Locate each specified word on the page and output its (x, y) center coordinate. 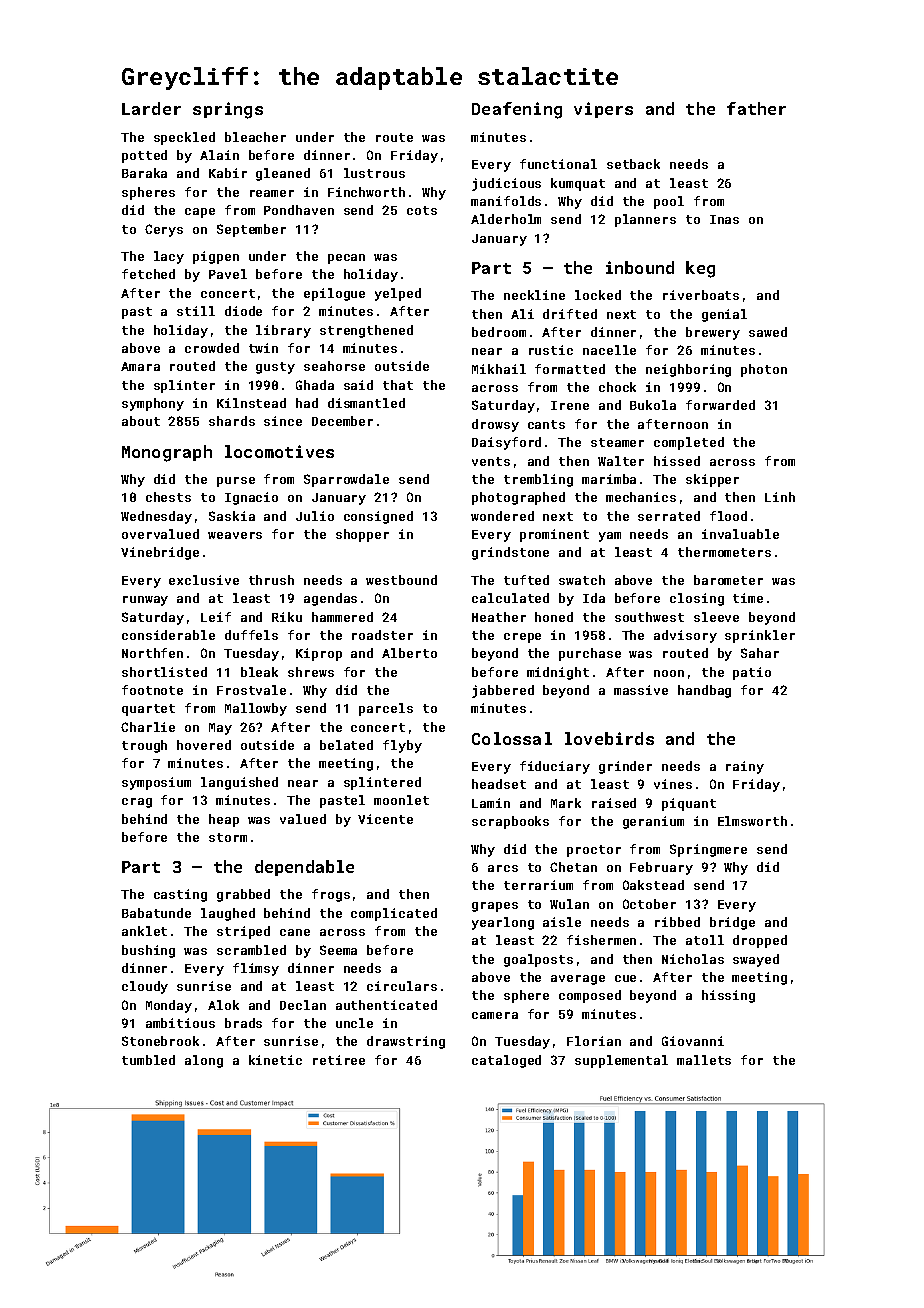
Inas (724, 219)
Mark (566, 803)
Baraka (144, 173)
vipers (603, 110)
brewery (713, 333)
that (398, 385)
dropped (760, 941)
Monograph (167, 453)
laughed (228, 914)
